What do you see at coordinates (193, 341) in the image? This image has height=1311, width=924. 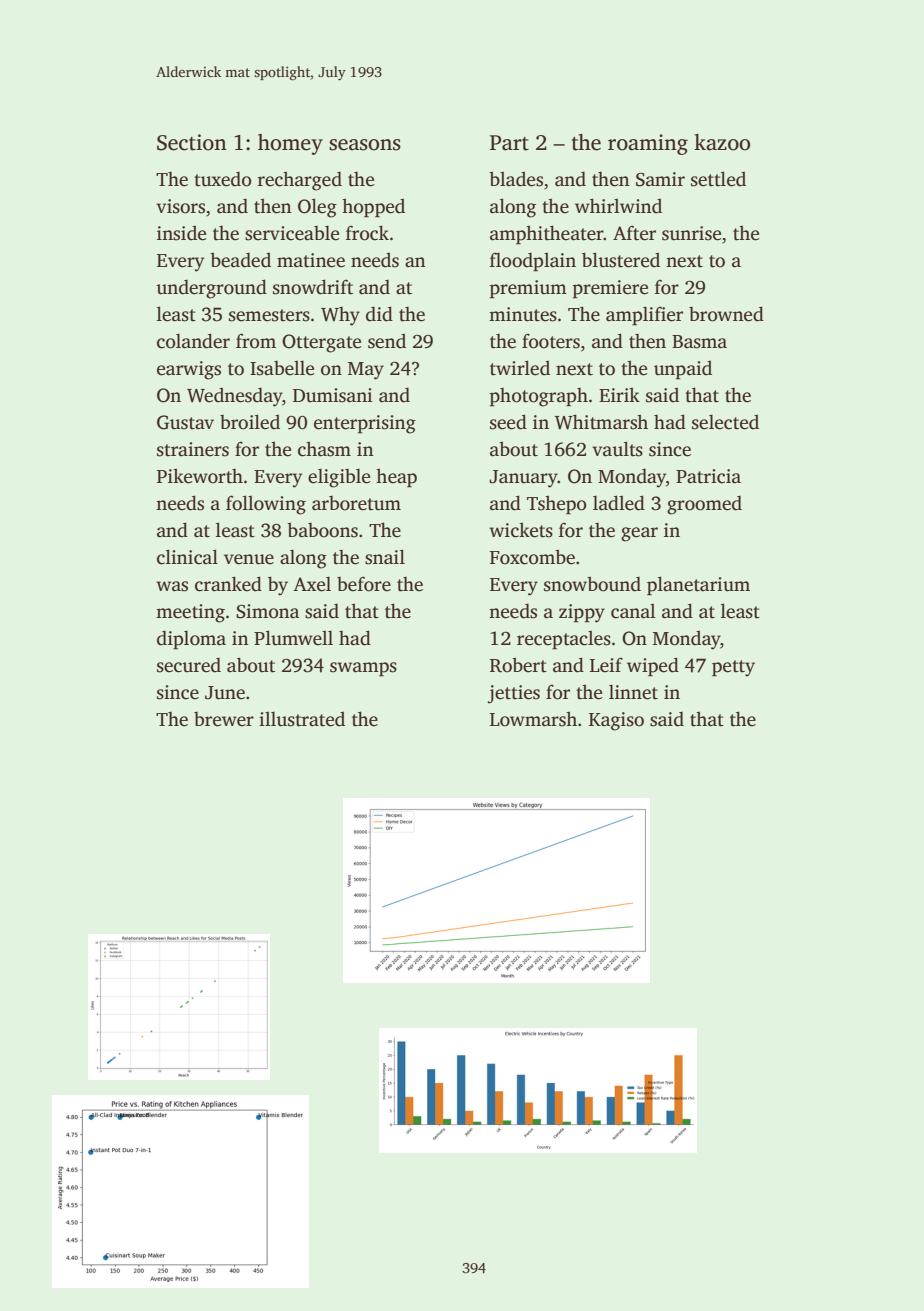 I see `colander` at bounding box center [193, 341].
